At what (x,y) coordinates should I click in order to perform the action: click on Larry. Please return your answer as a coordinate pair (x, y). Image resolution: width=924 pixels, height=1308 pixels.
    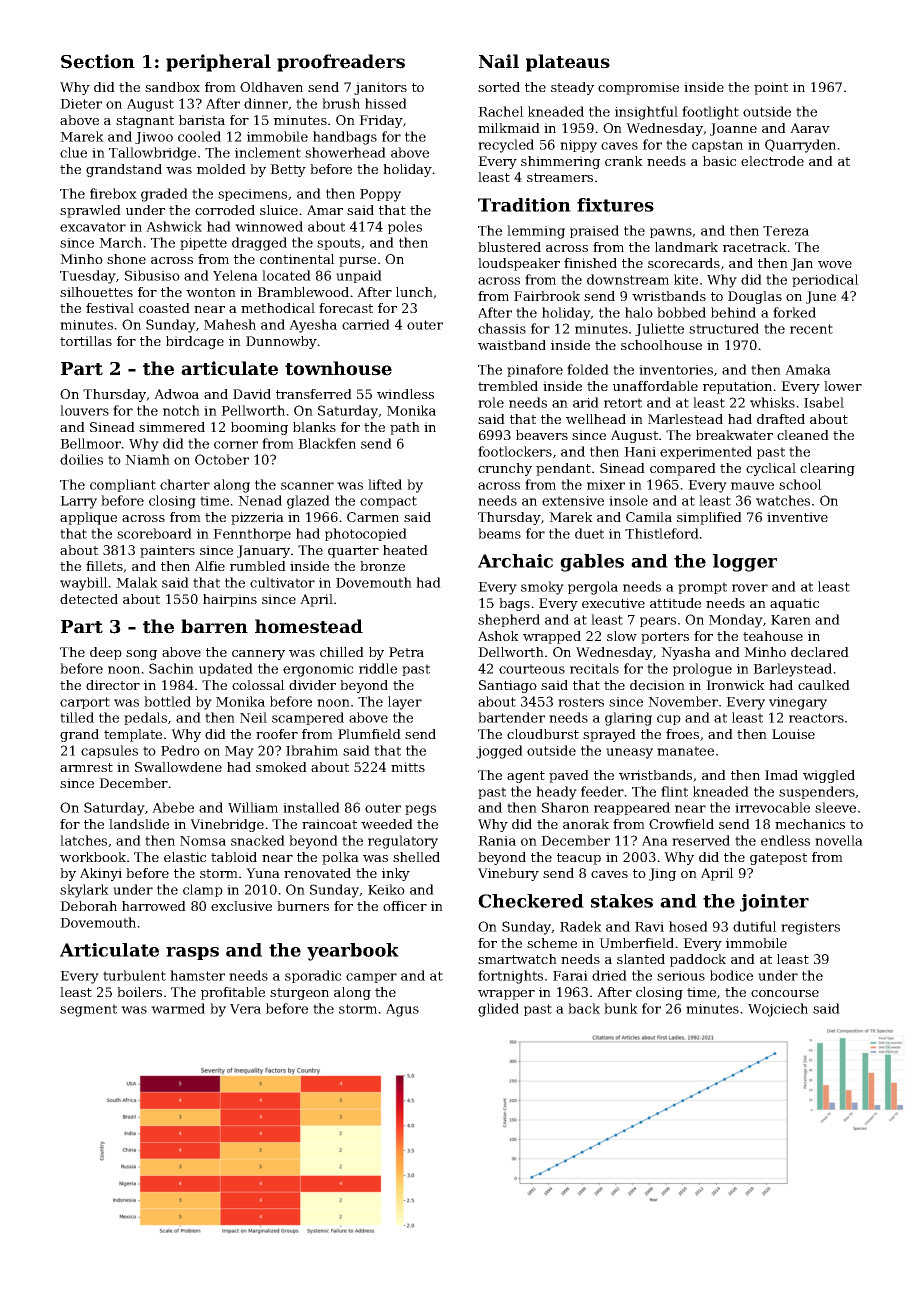
    Looking at the image, I should click on (78, 502).
